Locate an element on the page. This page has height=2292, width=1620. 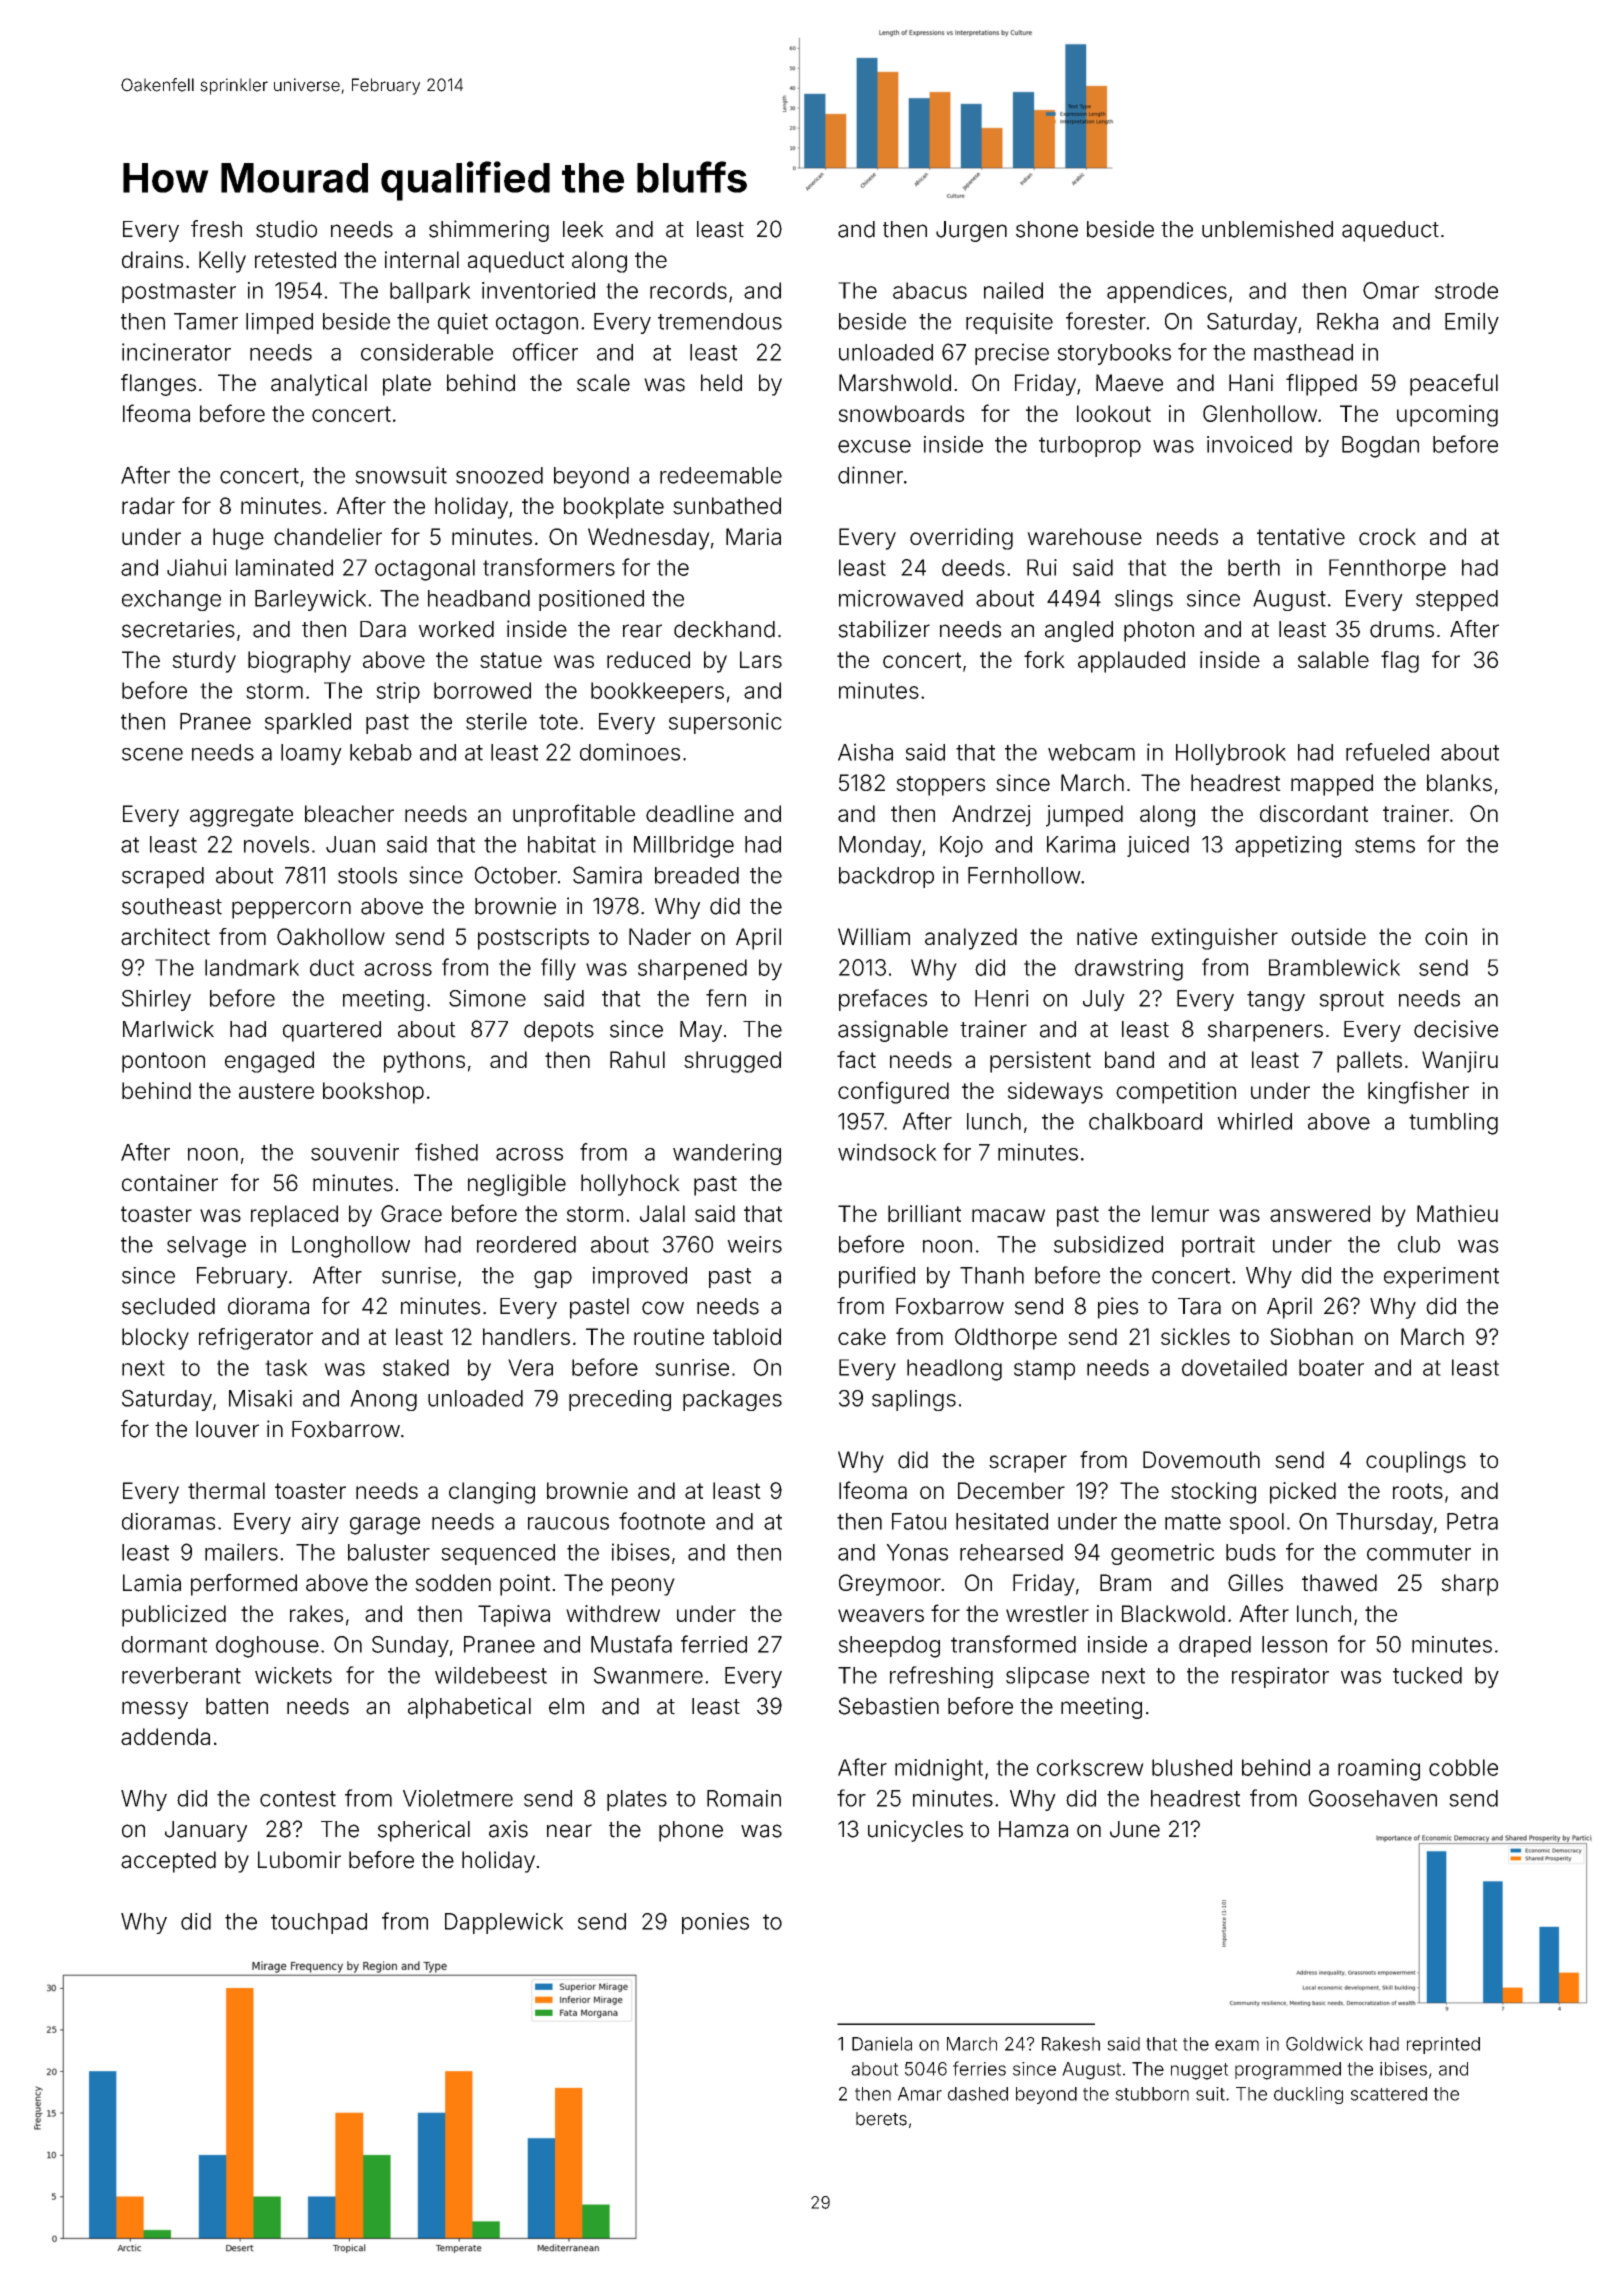
Anong is located at coordinates (383, 1400).
